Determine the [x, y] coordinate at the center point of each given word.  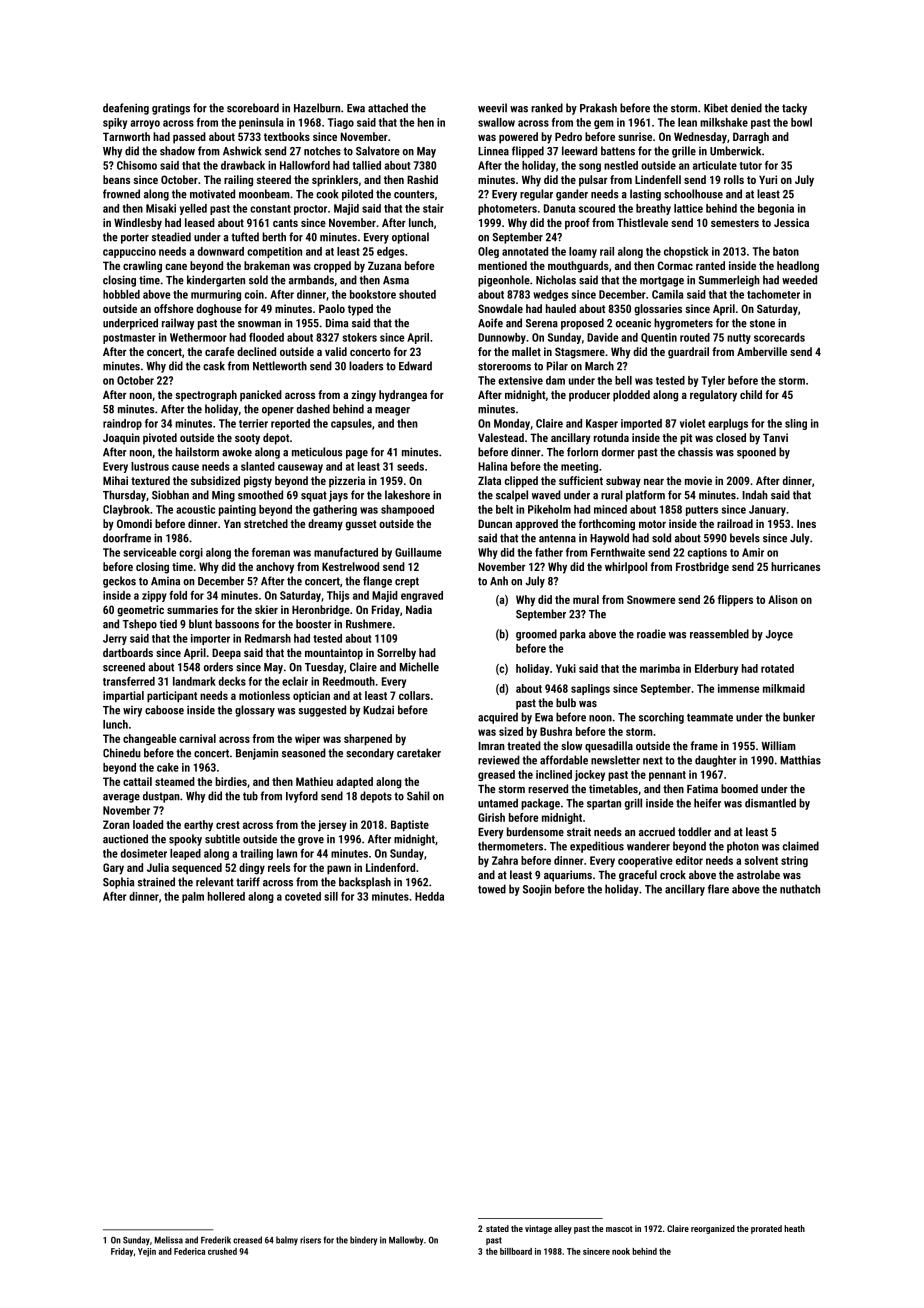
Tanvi [775, 437]
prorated [766, 1229]
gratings [171, 109]
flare [718, 889]
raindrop [122, 424]
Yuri [768, 179]
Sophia [118, 883]
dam [555, 380]
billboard [516, 1251]
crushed [222, 1251]
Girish [491, 817]
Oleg [488, 252]
